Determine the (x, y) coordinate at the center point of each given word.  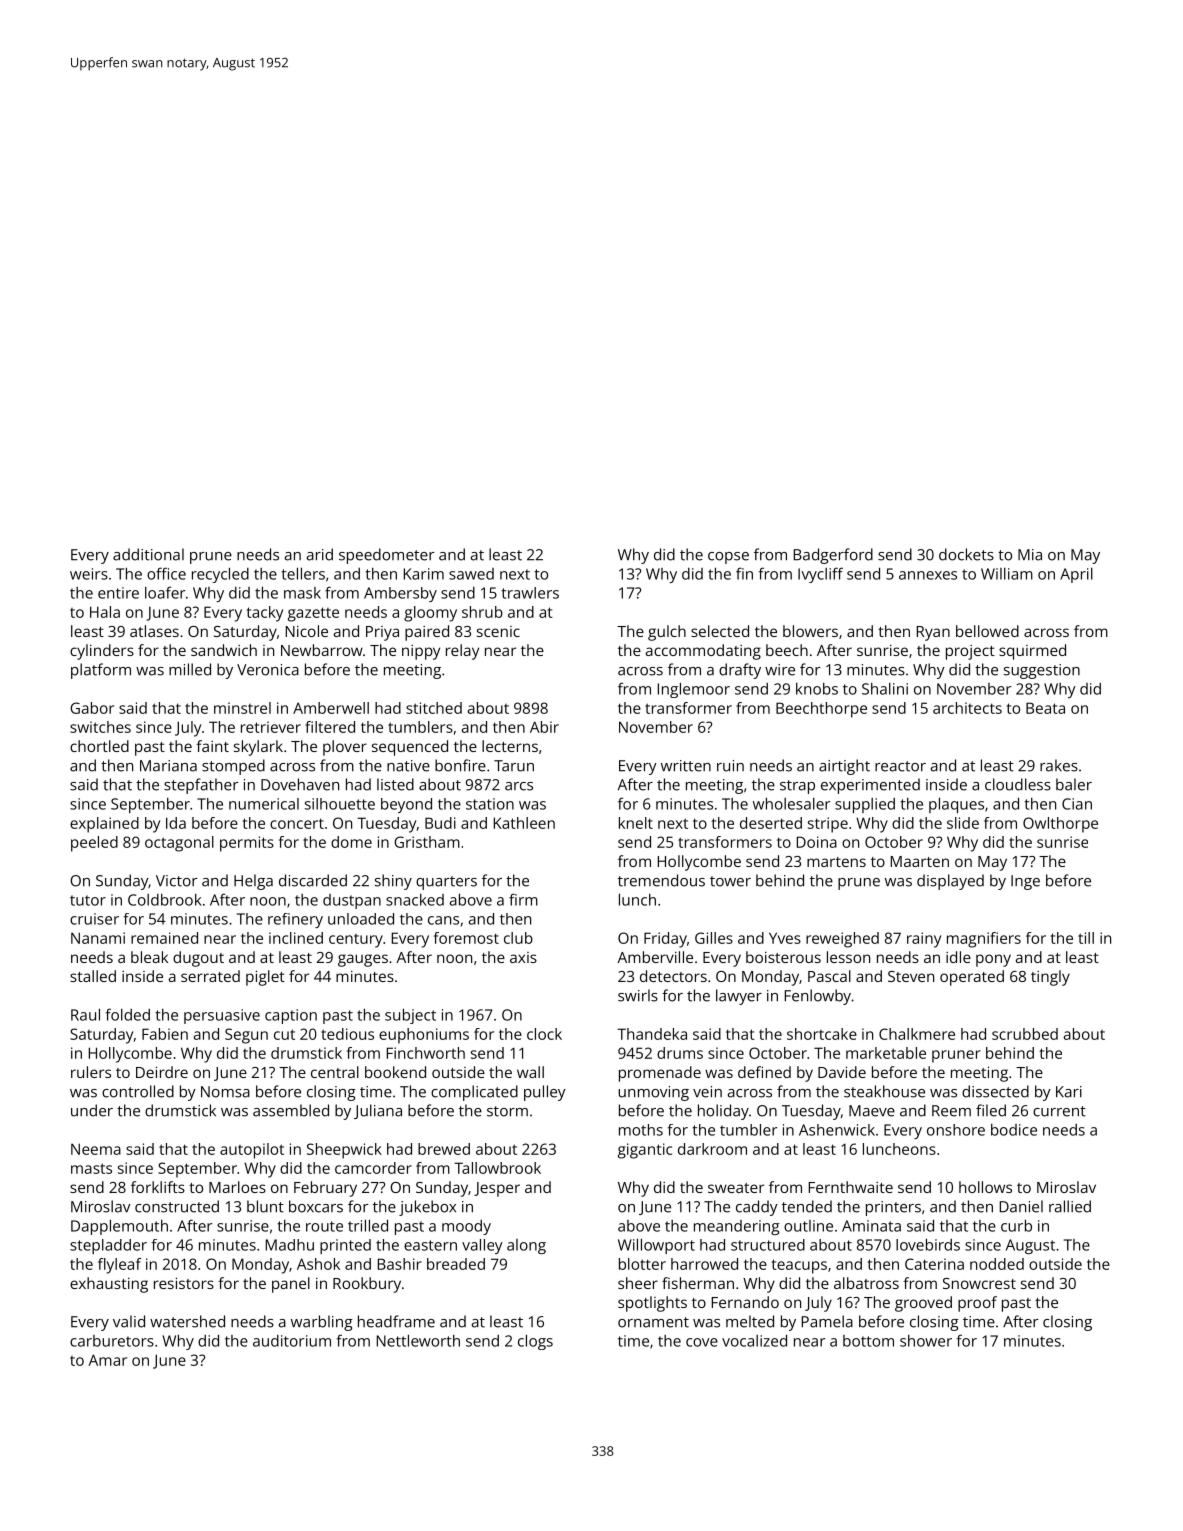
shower (926, 1341)
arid (320, 554)
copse (728, 558)
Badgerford (833, 556)
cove (702, 1342)
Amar (107, 1360)
